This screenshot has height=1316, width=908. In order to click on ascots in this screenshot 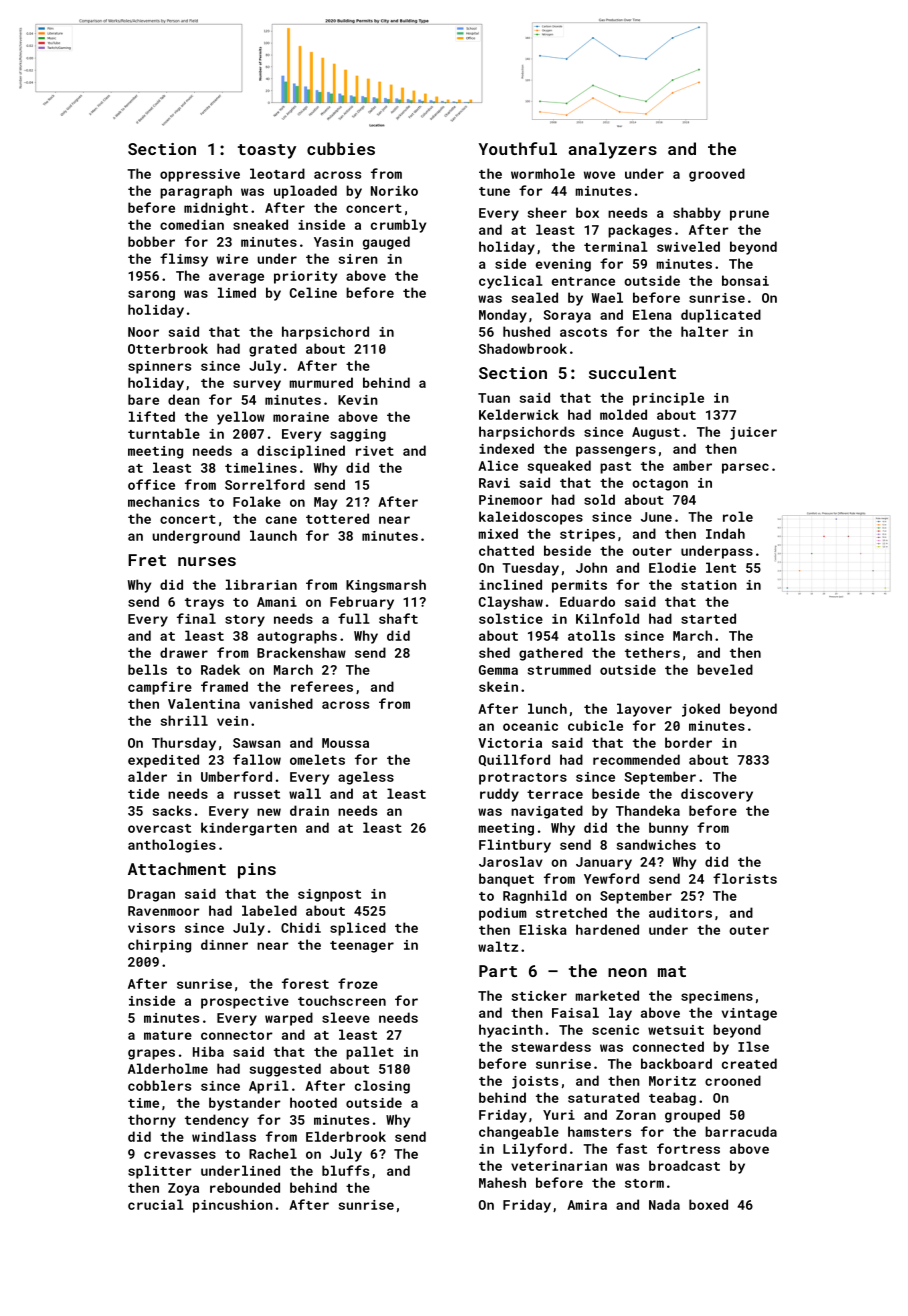, I will do `click(583, 332)`.
